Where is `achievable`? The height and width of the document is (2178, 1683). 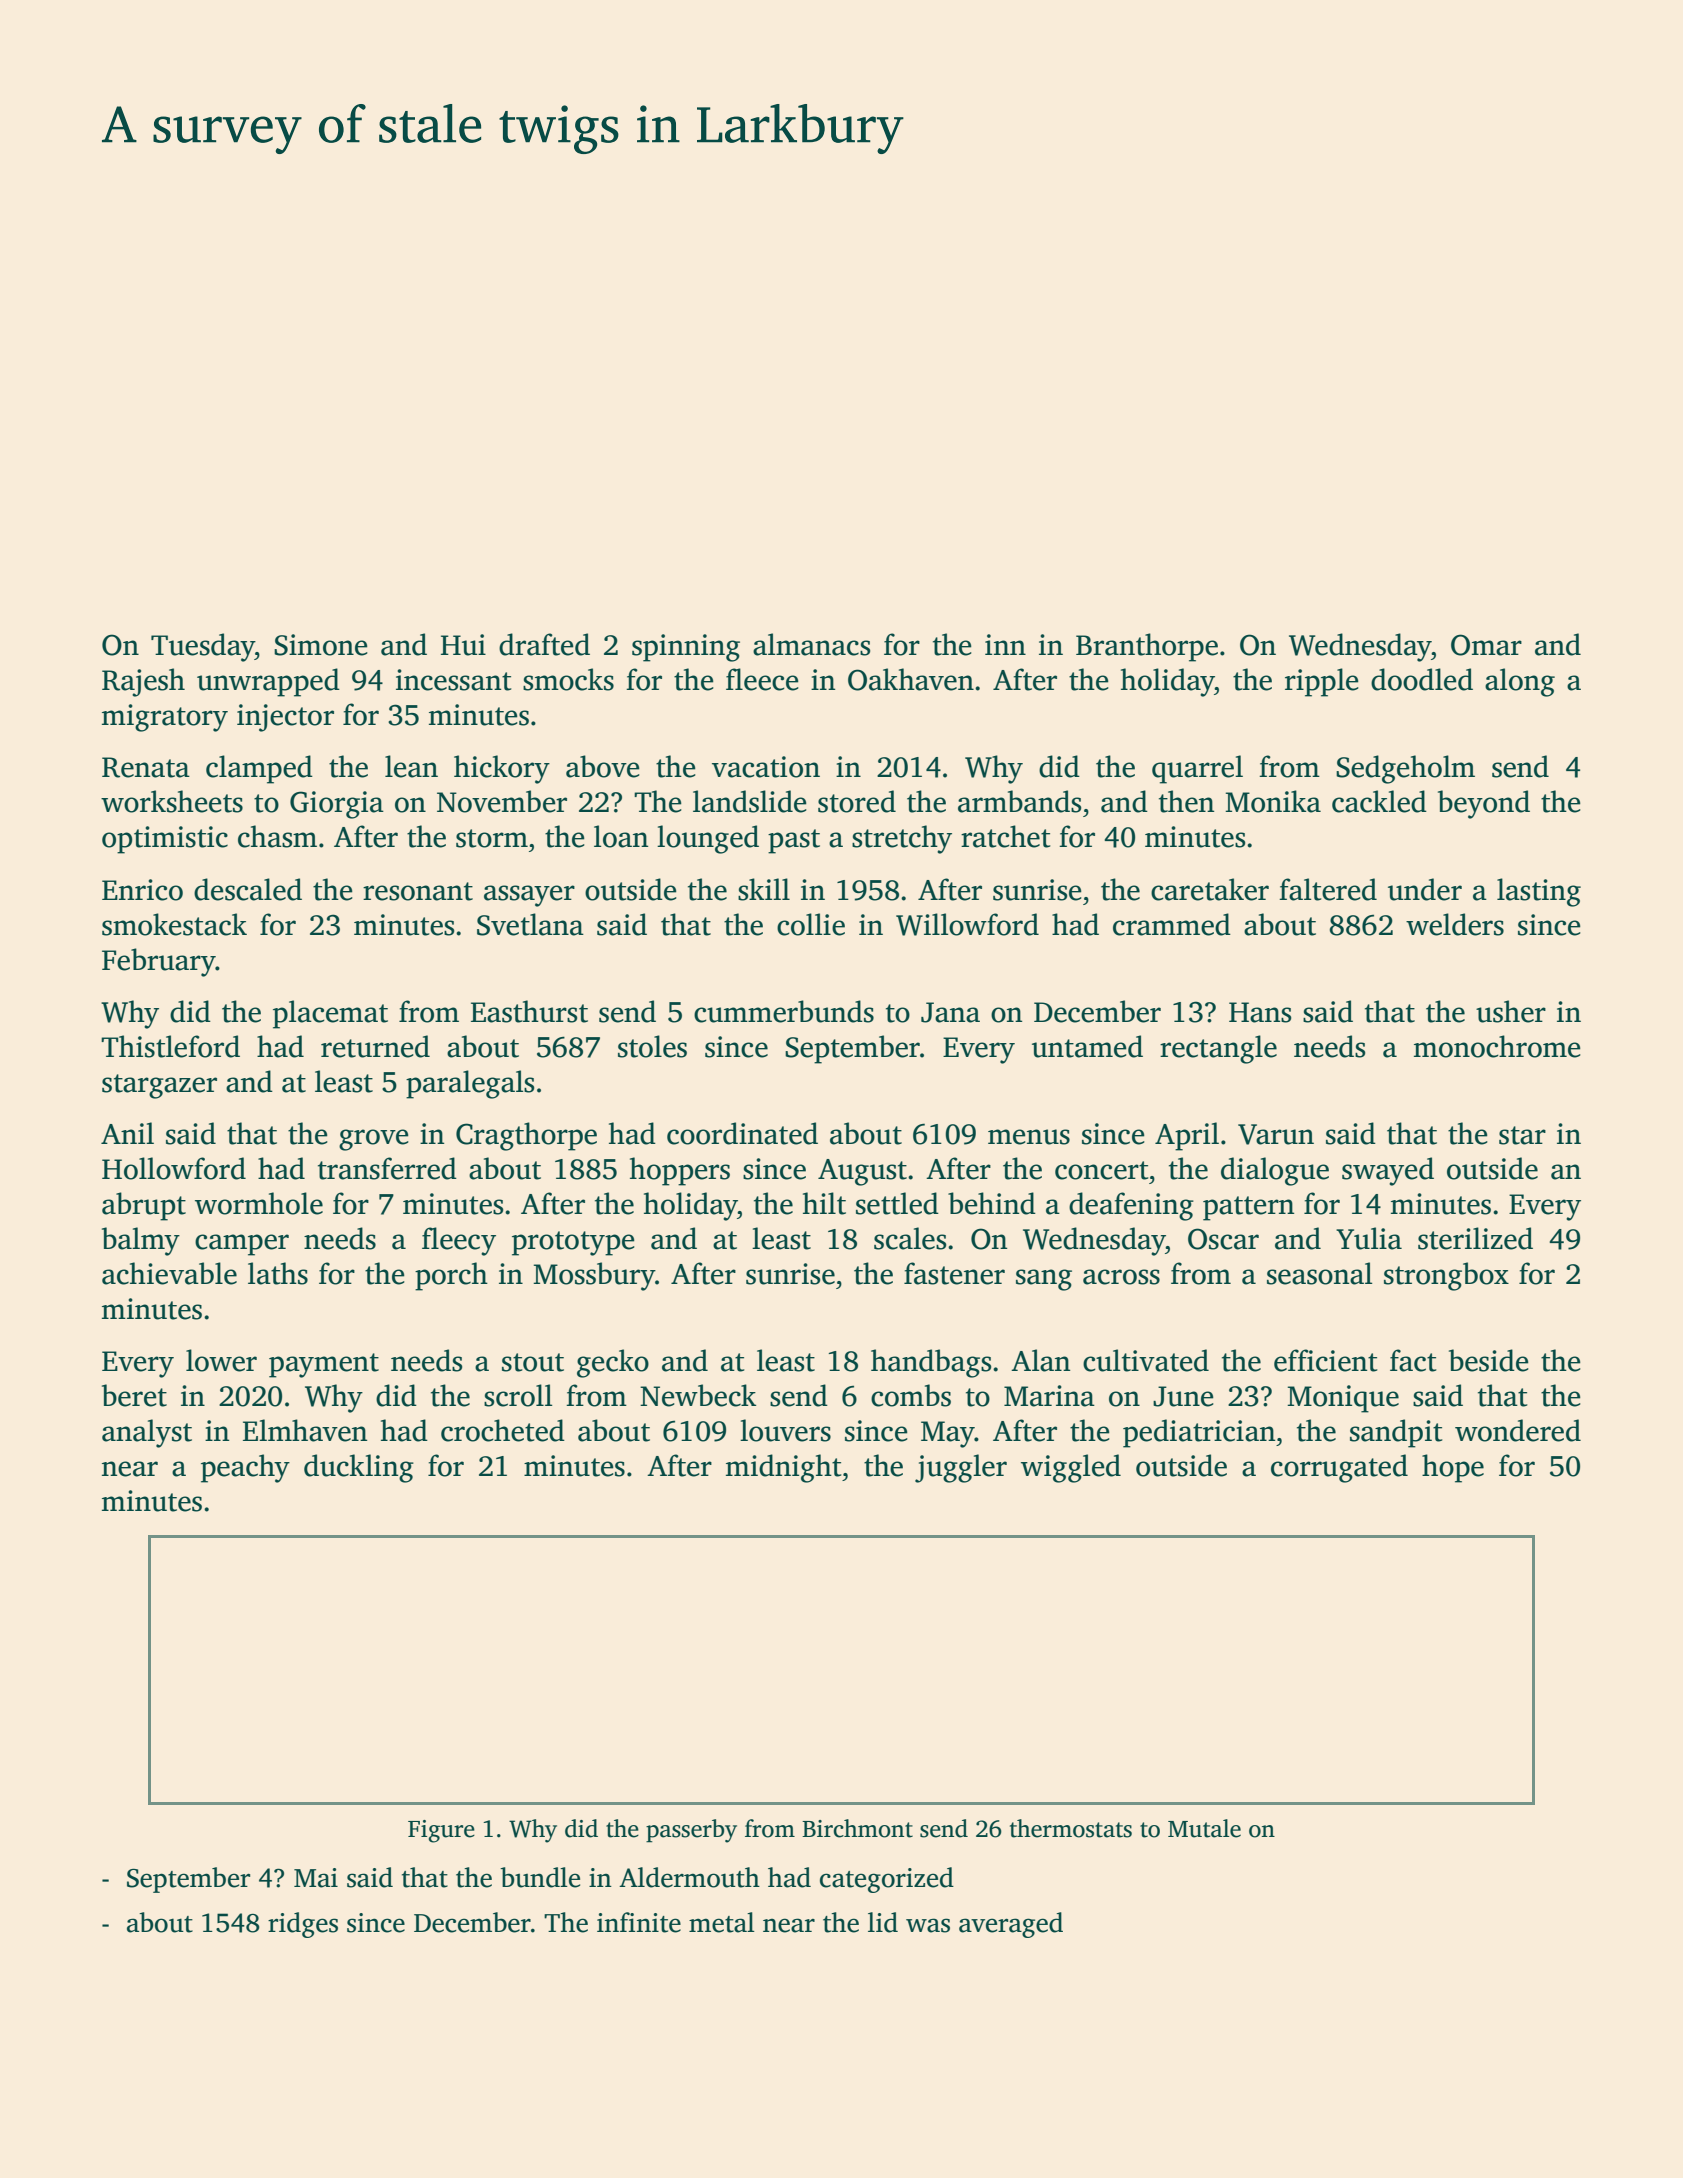
achievable is located at coordinates (169, 1273).
